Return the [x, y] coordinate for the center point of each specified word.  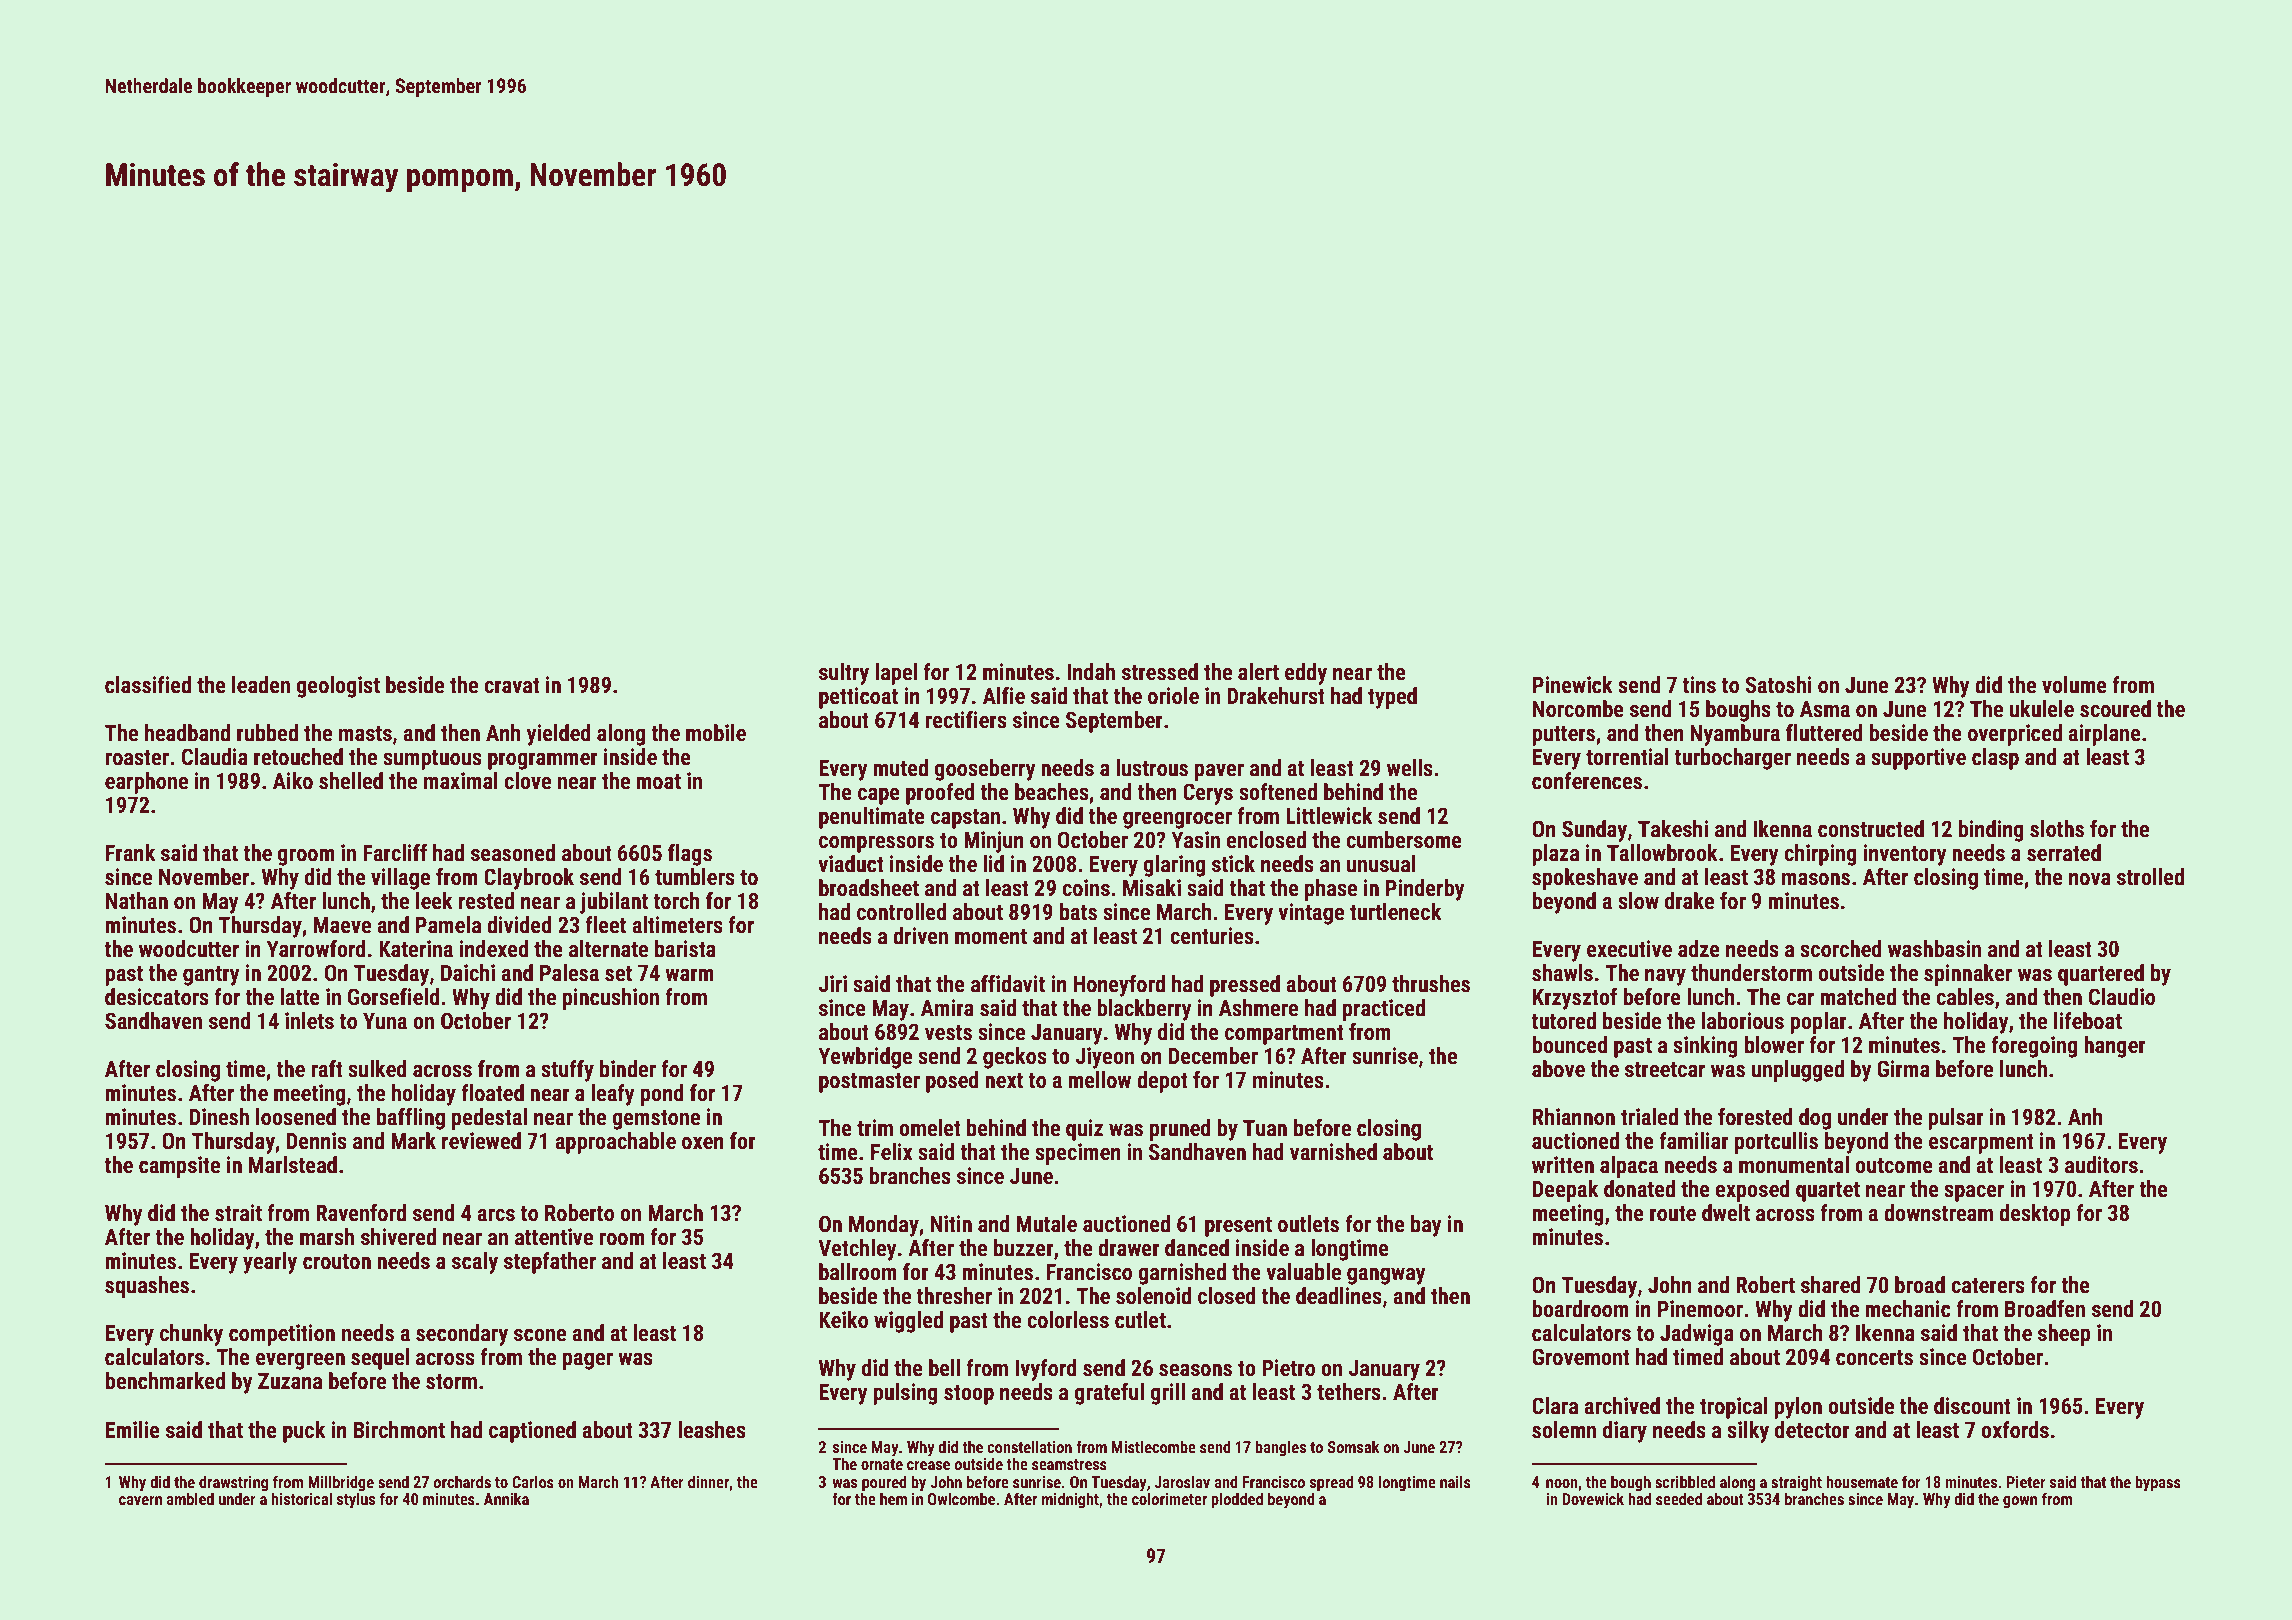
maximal [461, 780]
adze [1699, 949]
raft [327, 1069]
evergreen [300, 1361]
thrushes [1431, 984]
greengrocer [1177, 820]
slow [1638, 901]
